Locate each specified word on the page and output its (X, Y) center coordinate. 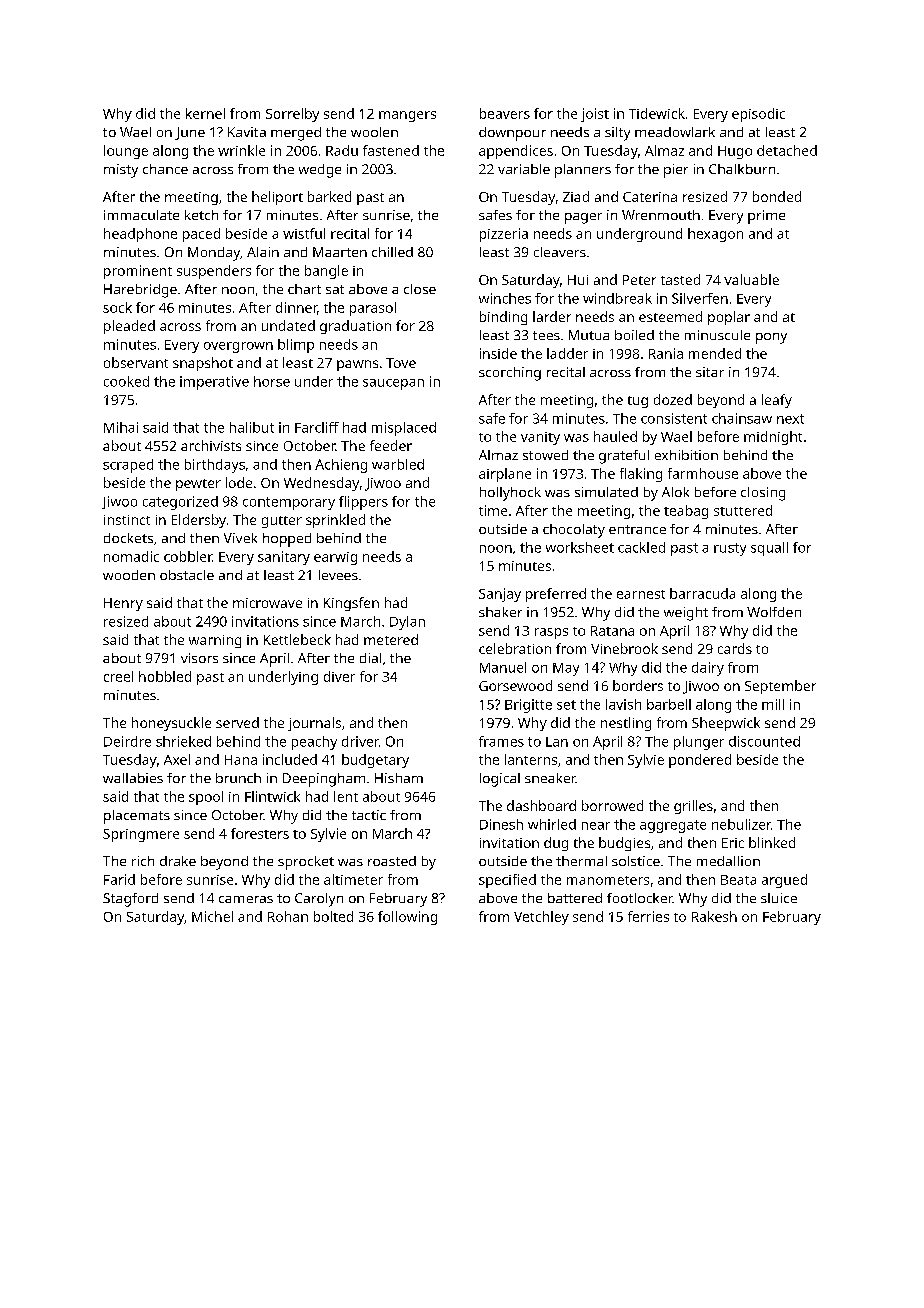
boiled (634, 335)
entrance (637, 529)
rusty (730, 549)
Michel (212, 916)
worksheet (580, 547)
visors (199, 658)
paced (201, 235)
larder (552, 316)
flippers (363, 503)
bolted (333, 916)
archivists (211, 445)
